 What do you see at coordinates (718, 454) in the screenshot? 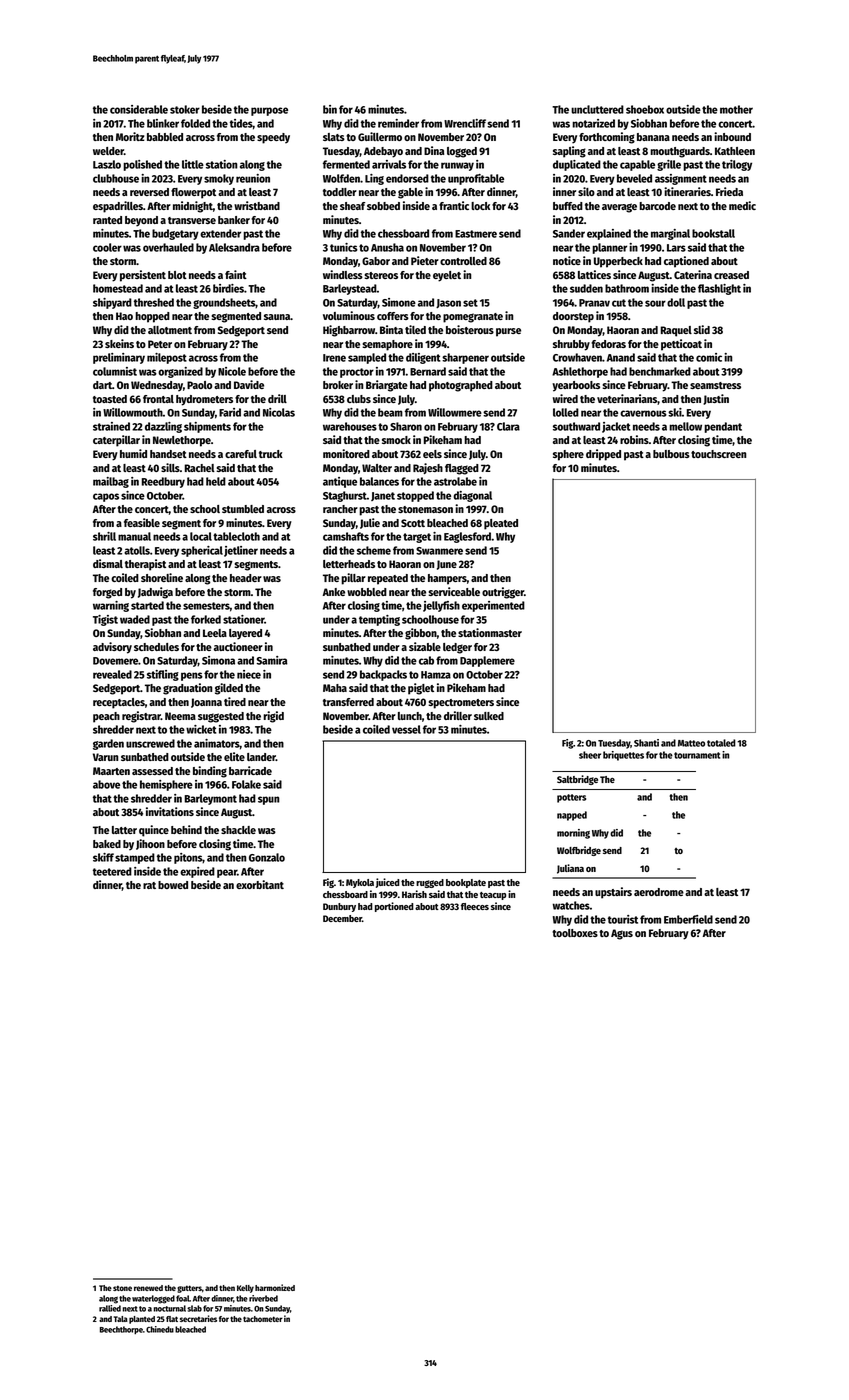
I see `touchscreen` at bounding box center [718, 454].
